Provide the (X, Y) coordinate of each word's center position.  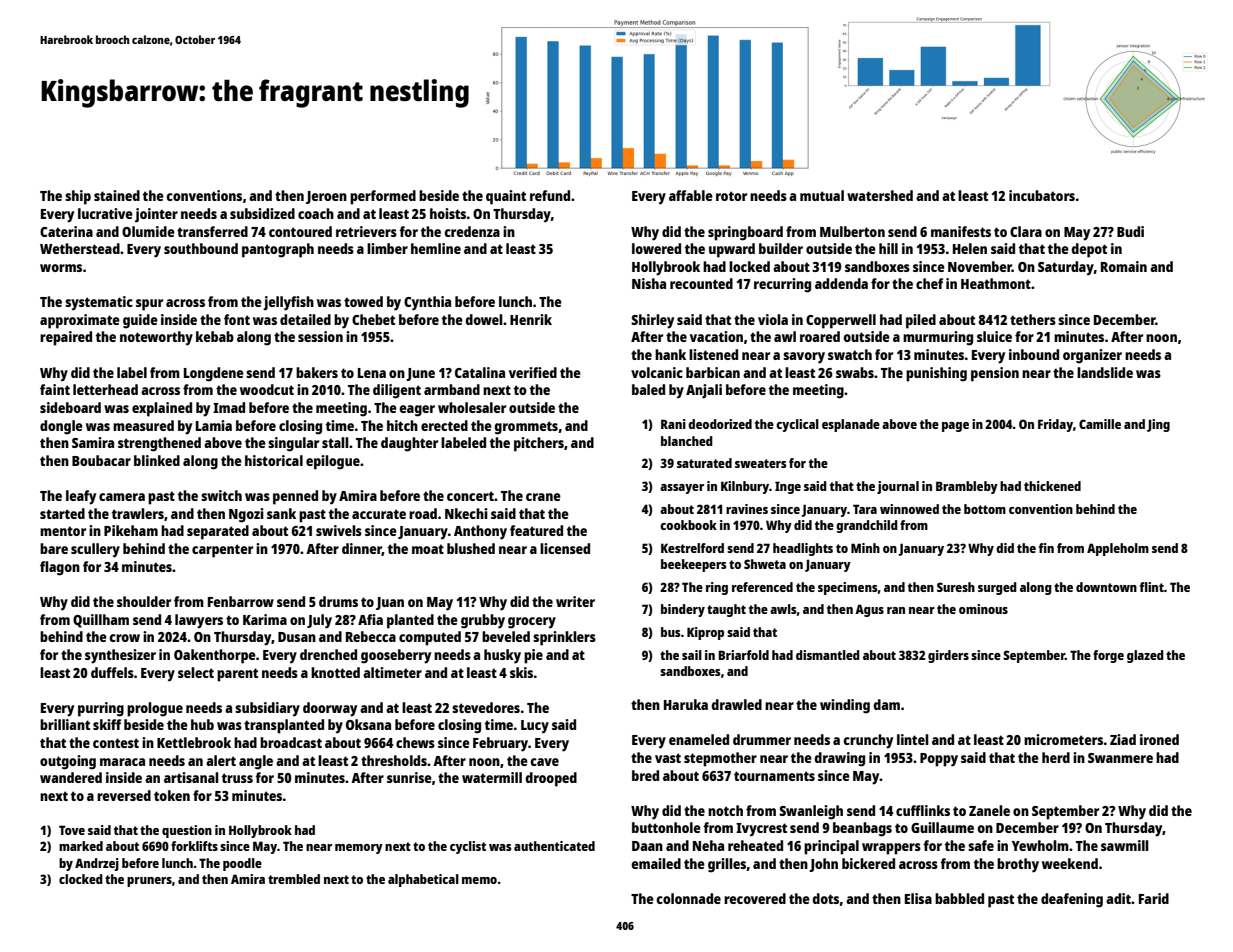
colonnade (688, 898)
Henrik (531, 319)
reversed (124, 795)
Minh (865, 548)
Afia (370, 619)
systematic (99, 303)
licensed (565, 548)
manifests (961, 231)
